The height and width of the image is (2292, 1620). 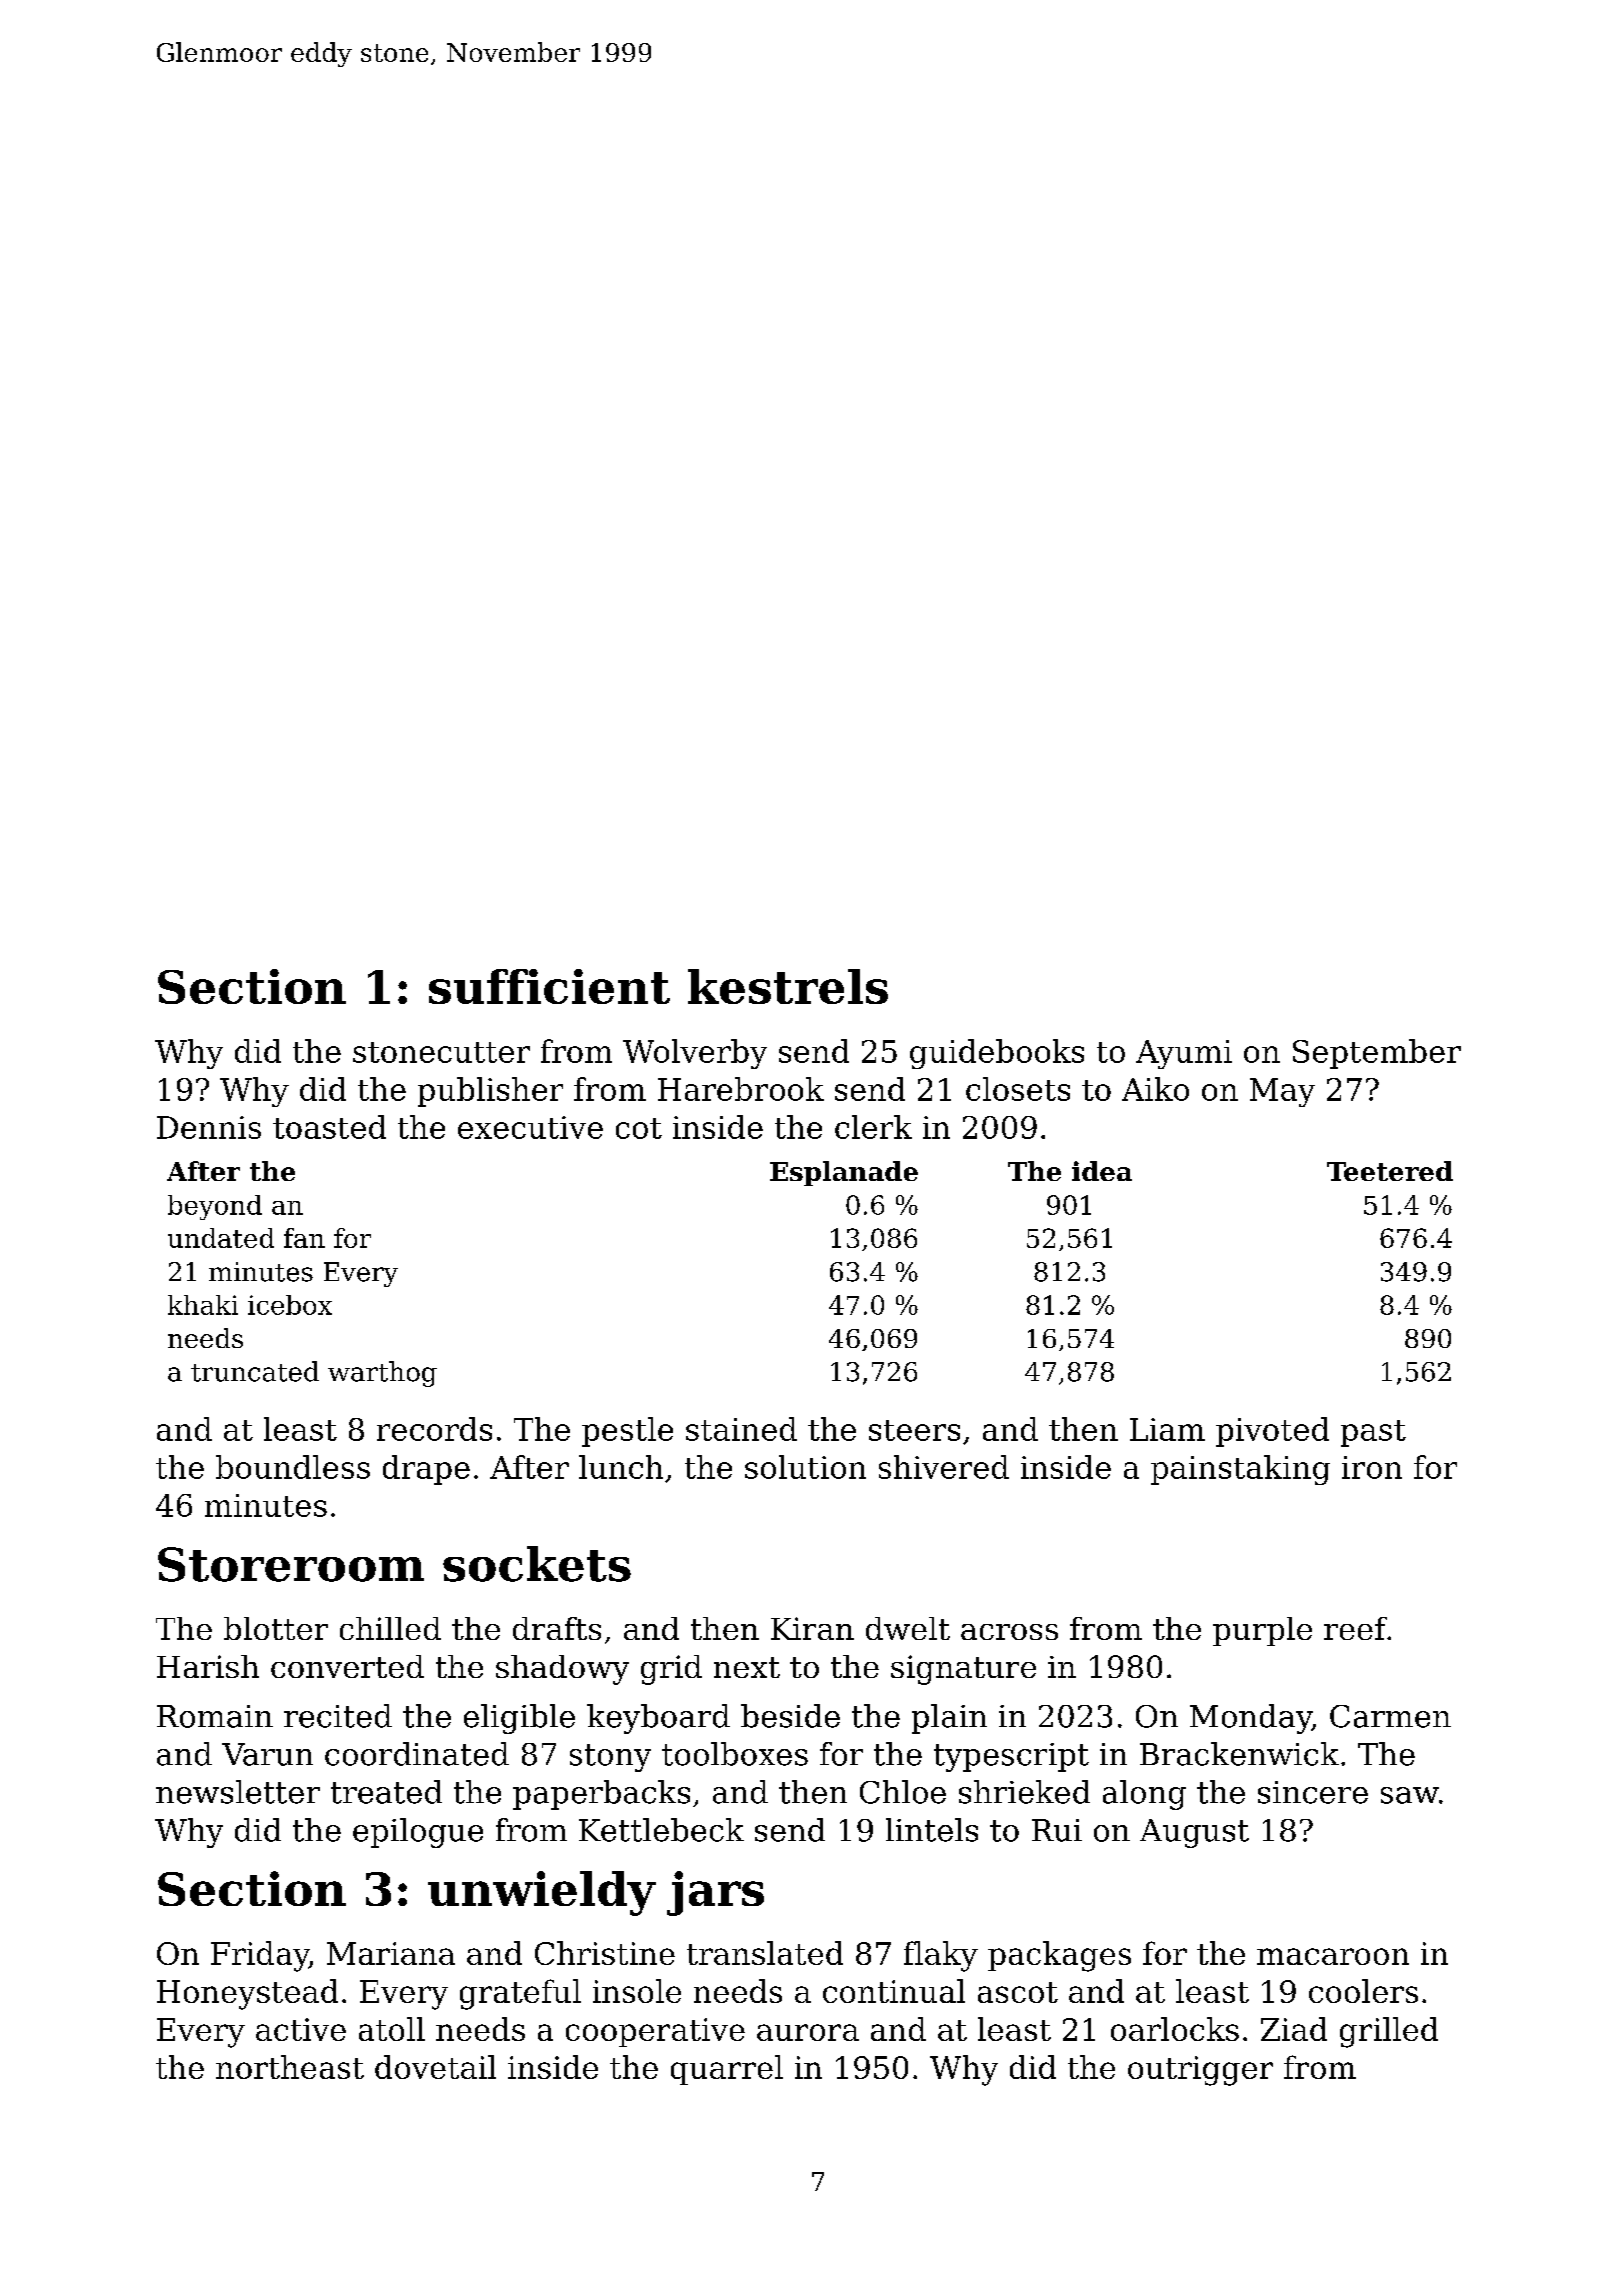 I want to click on sufficient, so click(x=549, y=986).
